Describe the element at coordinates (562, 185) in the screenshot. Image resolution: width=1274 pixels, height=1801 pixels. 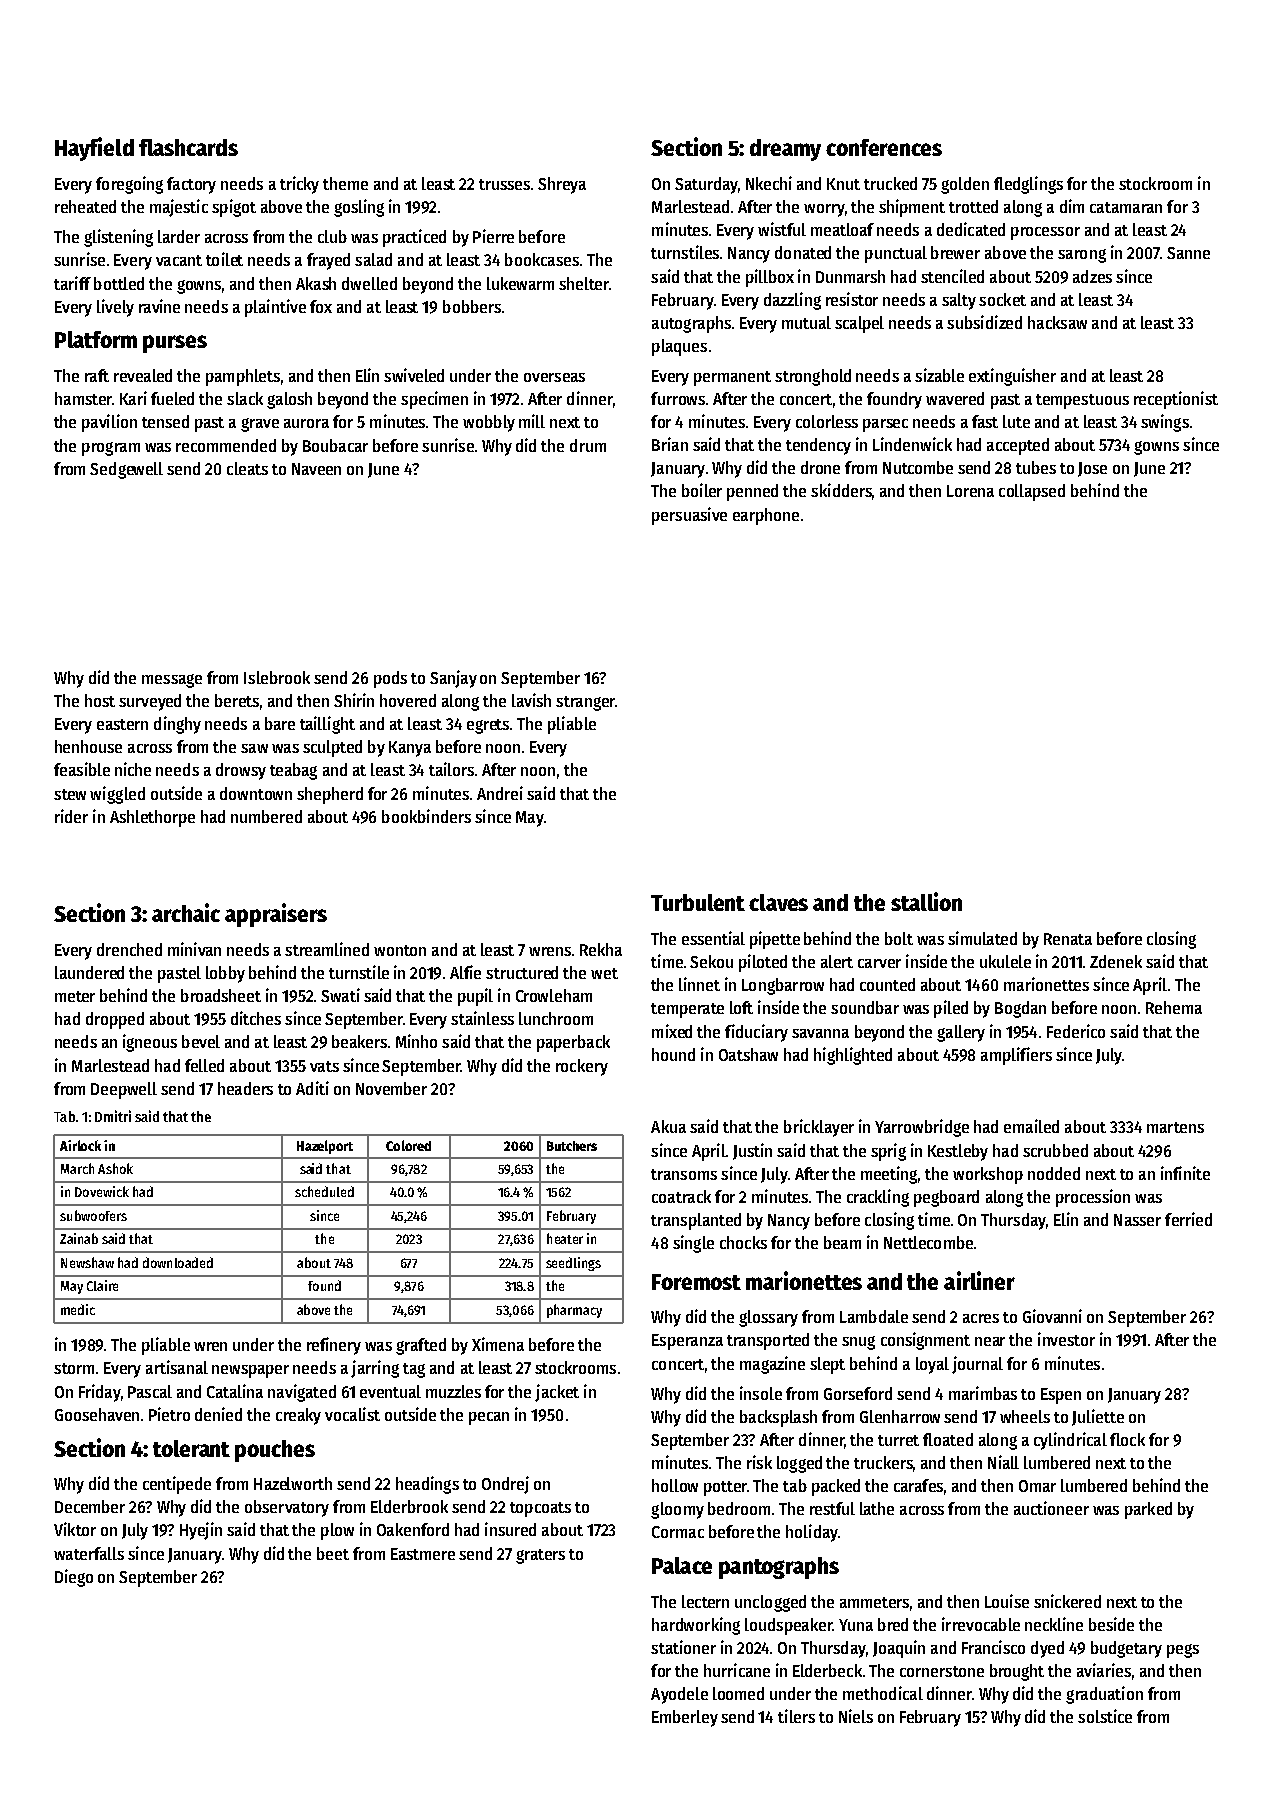
I see `Shreya` at that location.
